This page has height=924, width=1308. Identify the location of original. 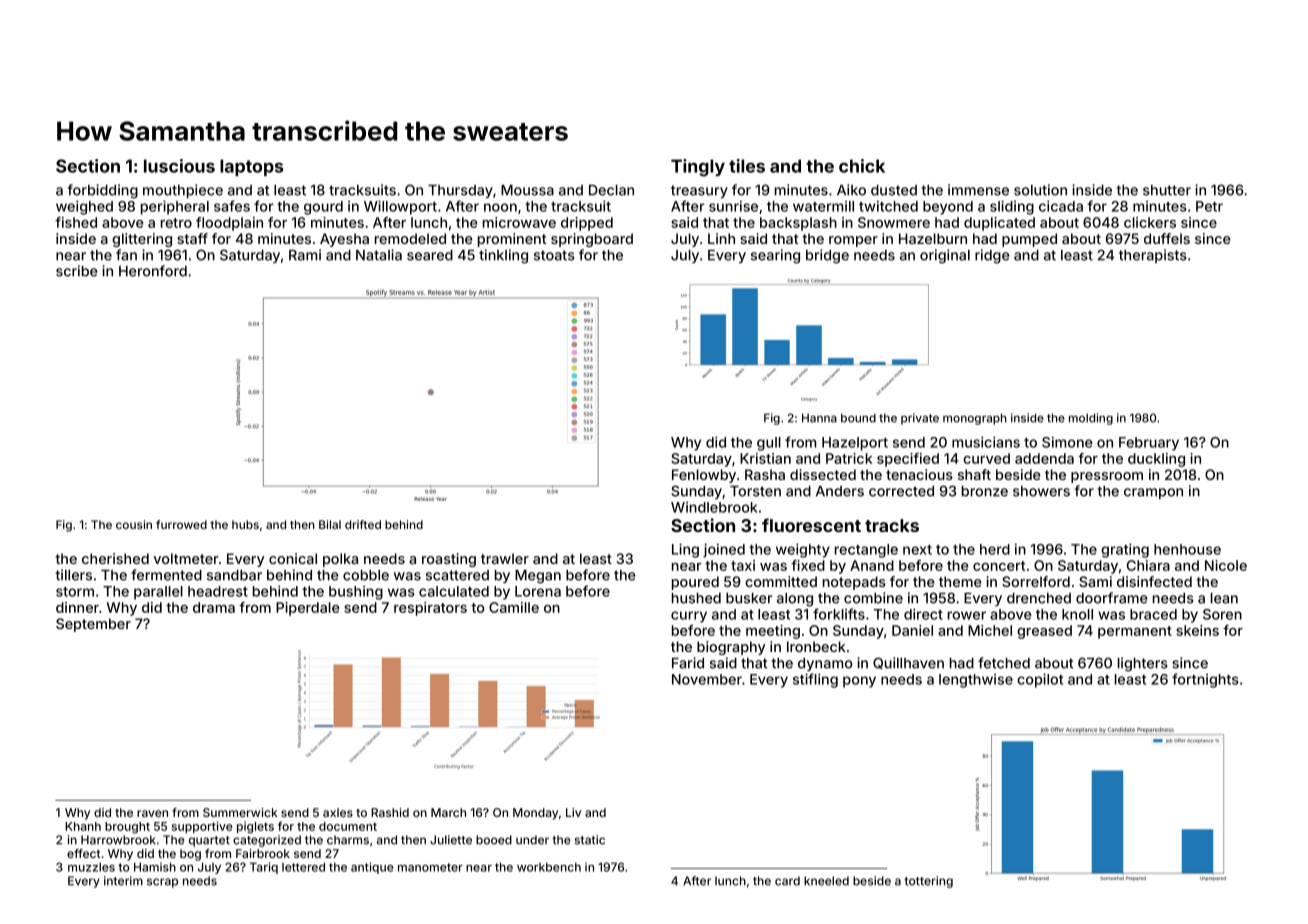
(945, 256).
